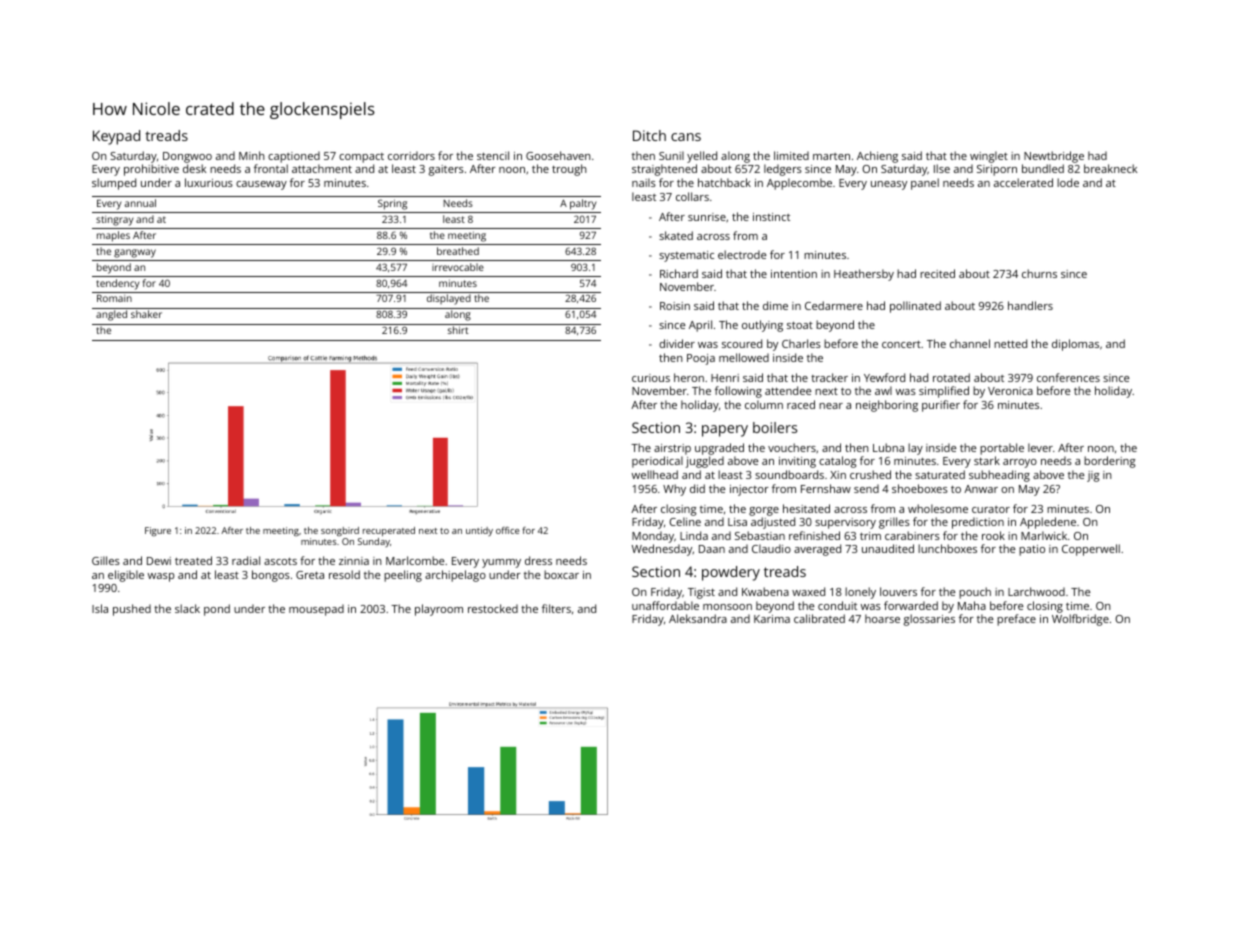 This screenshot has height=952, width=1233. Describe the element at coordinates (937, 273) in the screenshot. I see `recited` at that location.
